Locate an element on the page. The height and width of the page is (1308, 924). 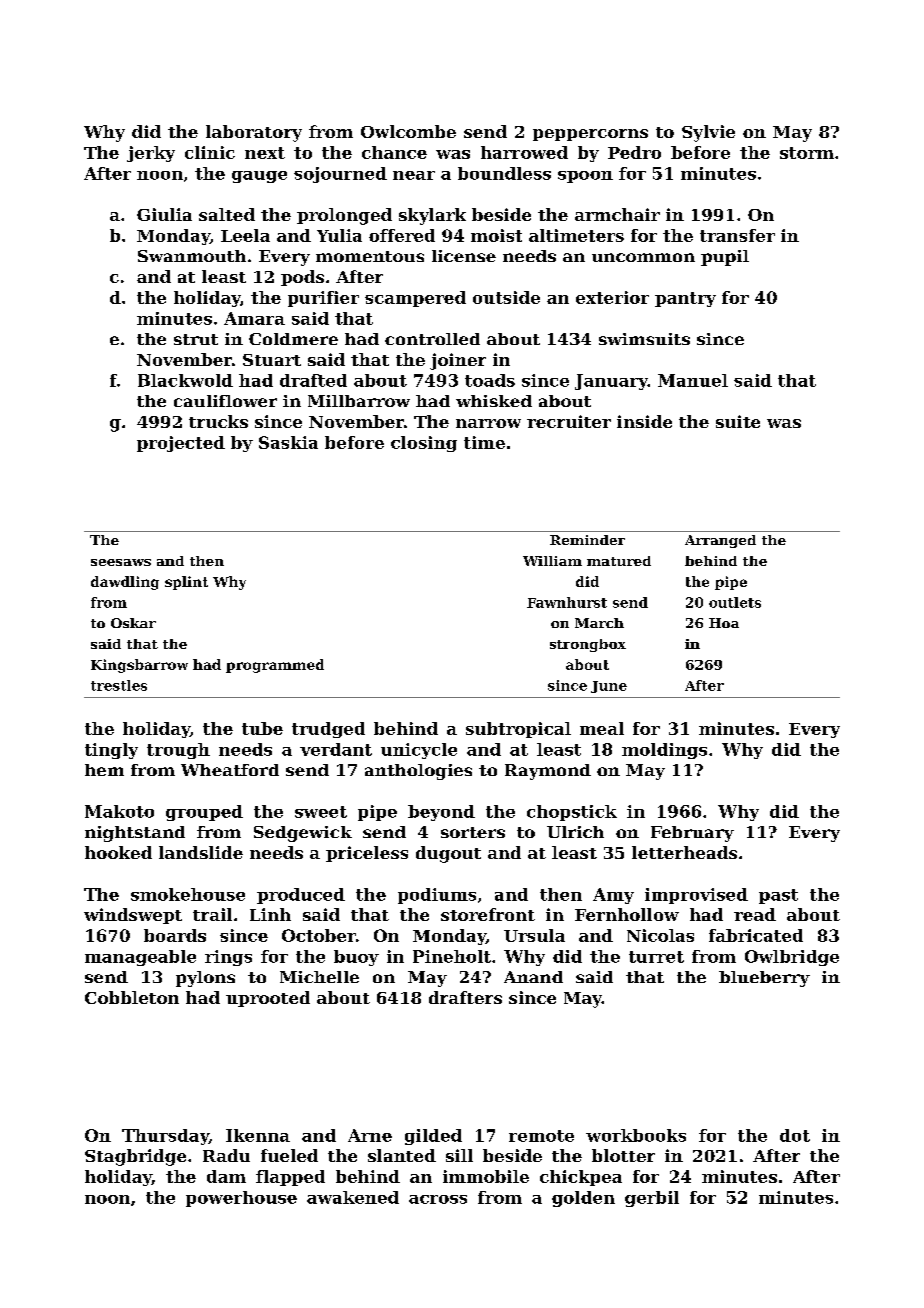
drafted is located at coordinates (313, 380).
